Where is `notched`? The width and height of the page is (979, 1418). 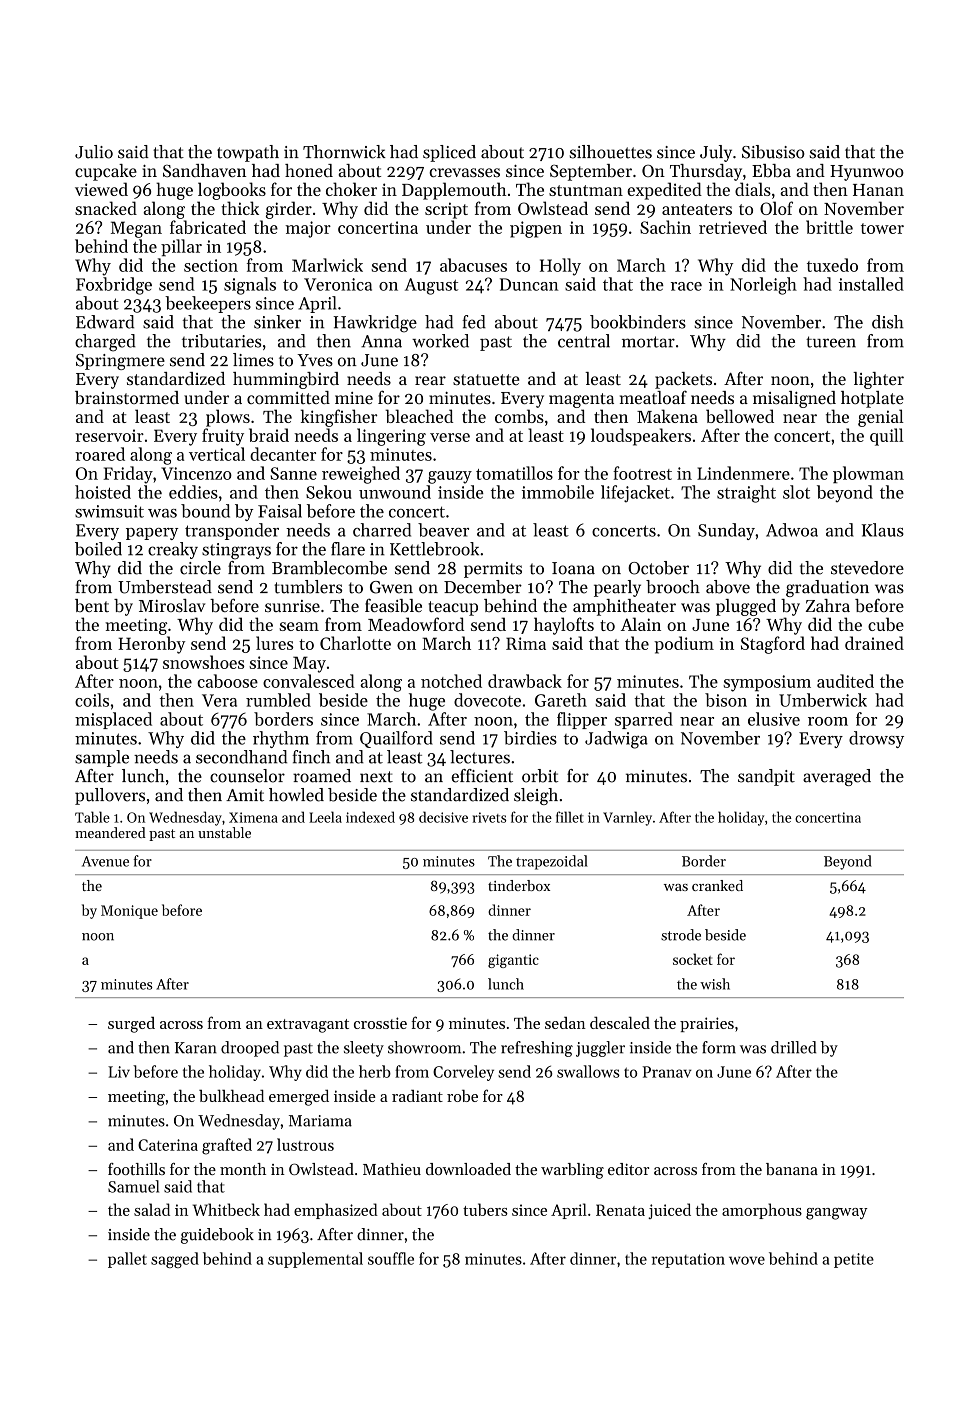
notched is located at coordinates (451, 681).
